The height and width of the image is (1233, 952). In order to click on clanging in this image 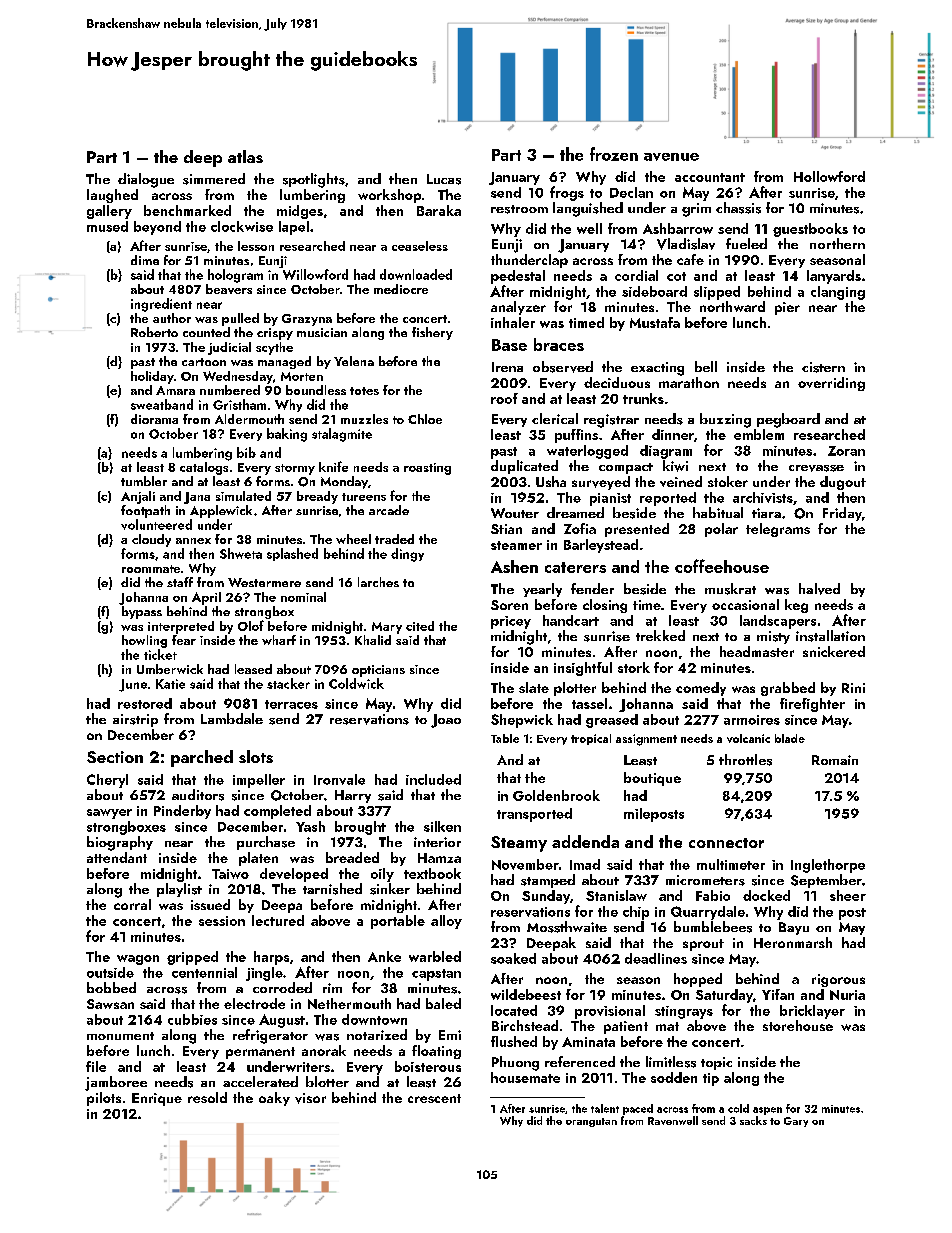, I will do `click(838, 293)`.
